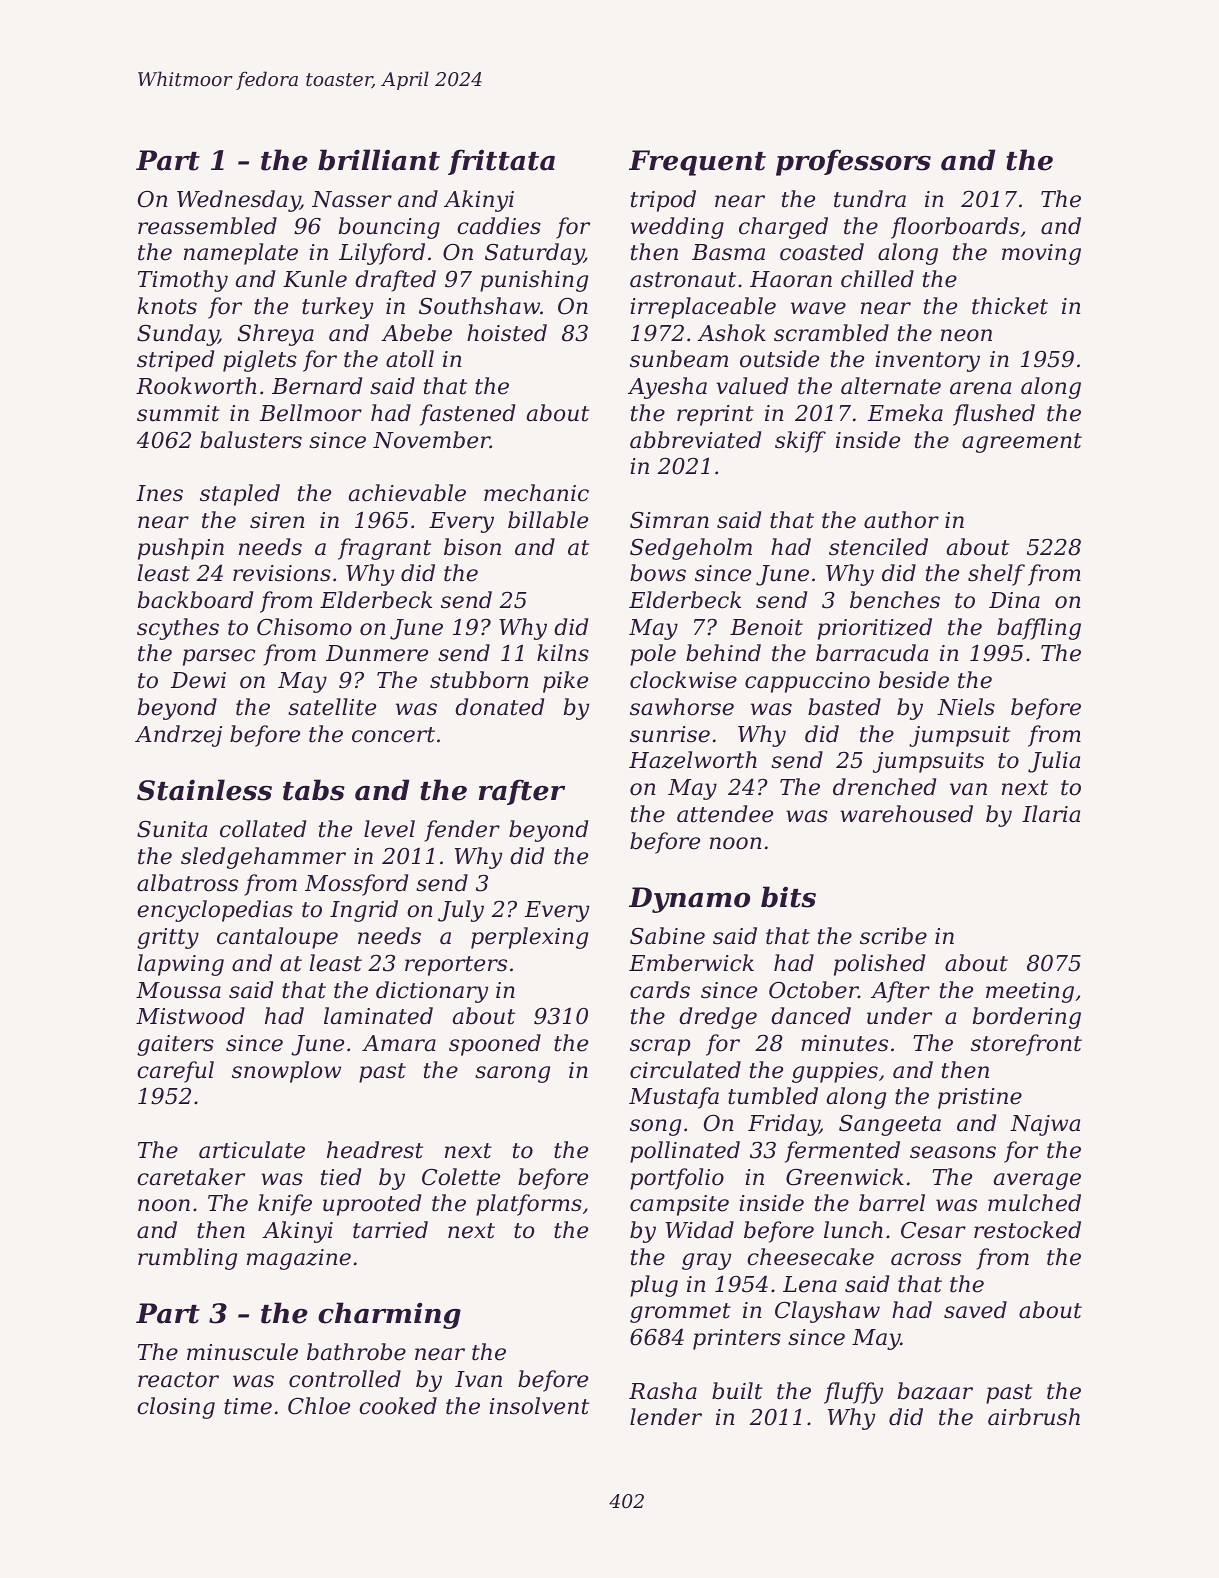 The height and width of the screenshot is (1578, 1219). What do you see at coordinates (884, 787) in the screenshot?
I see `drenched` at bounding box center [884, 787].
